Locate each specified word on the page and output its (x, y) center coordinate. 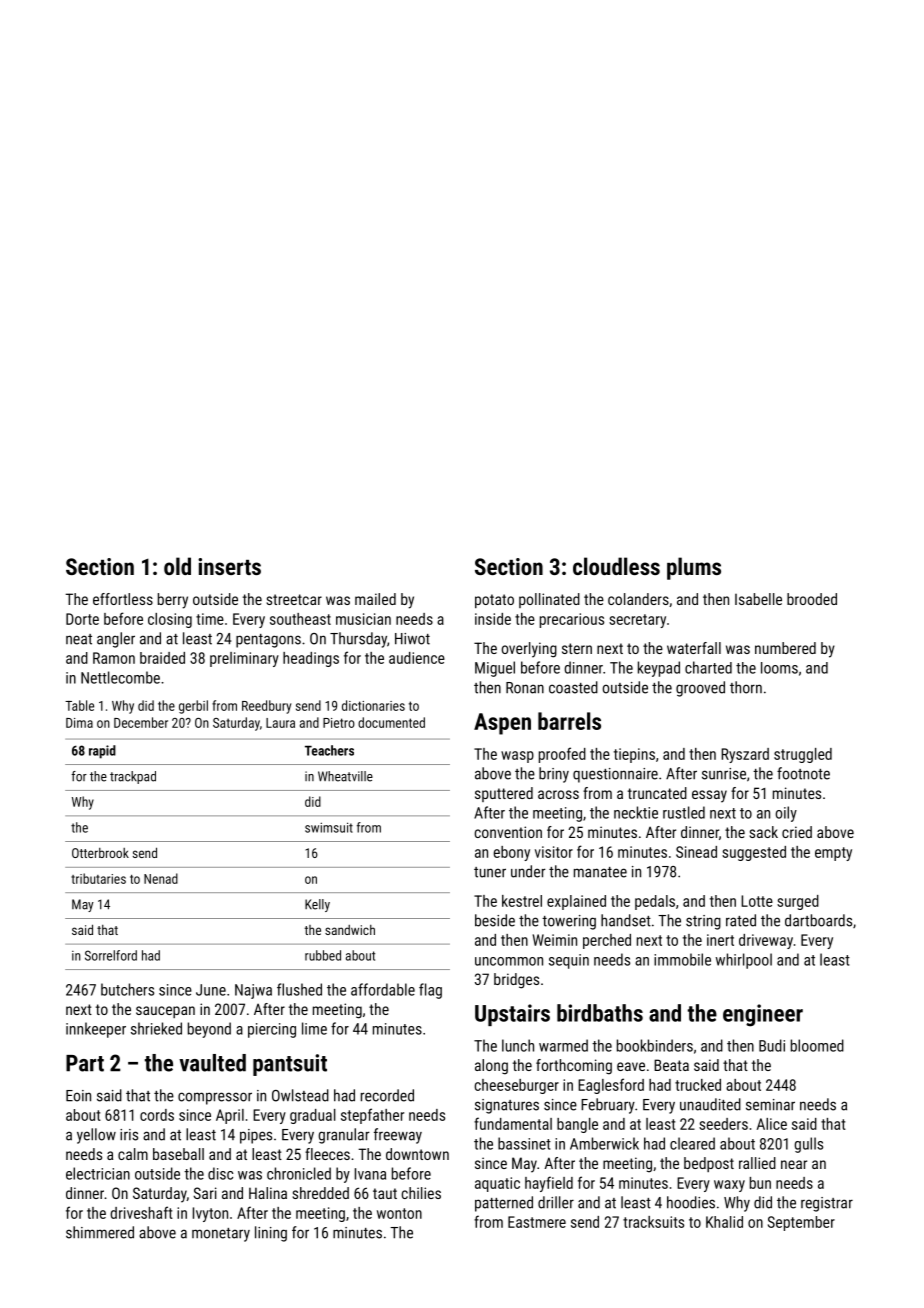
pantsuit (290, 1065)
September (801, 1223)
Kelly (317, 905)
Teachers (329, 750)
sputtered (504, 794)
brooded (812, 599)
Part (85, 1063)
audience (417, 658)
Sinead (696, 852)
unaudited (710, 1104)
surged (798, 902)
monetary (221, 1235)
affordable (383, 989)
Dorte (82, 619)
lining (271, 1234)
